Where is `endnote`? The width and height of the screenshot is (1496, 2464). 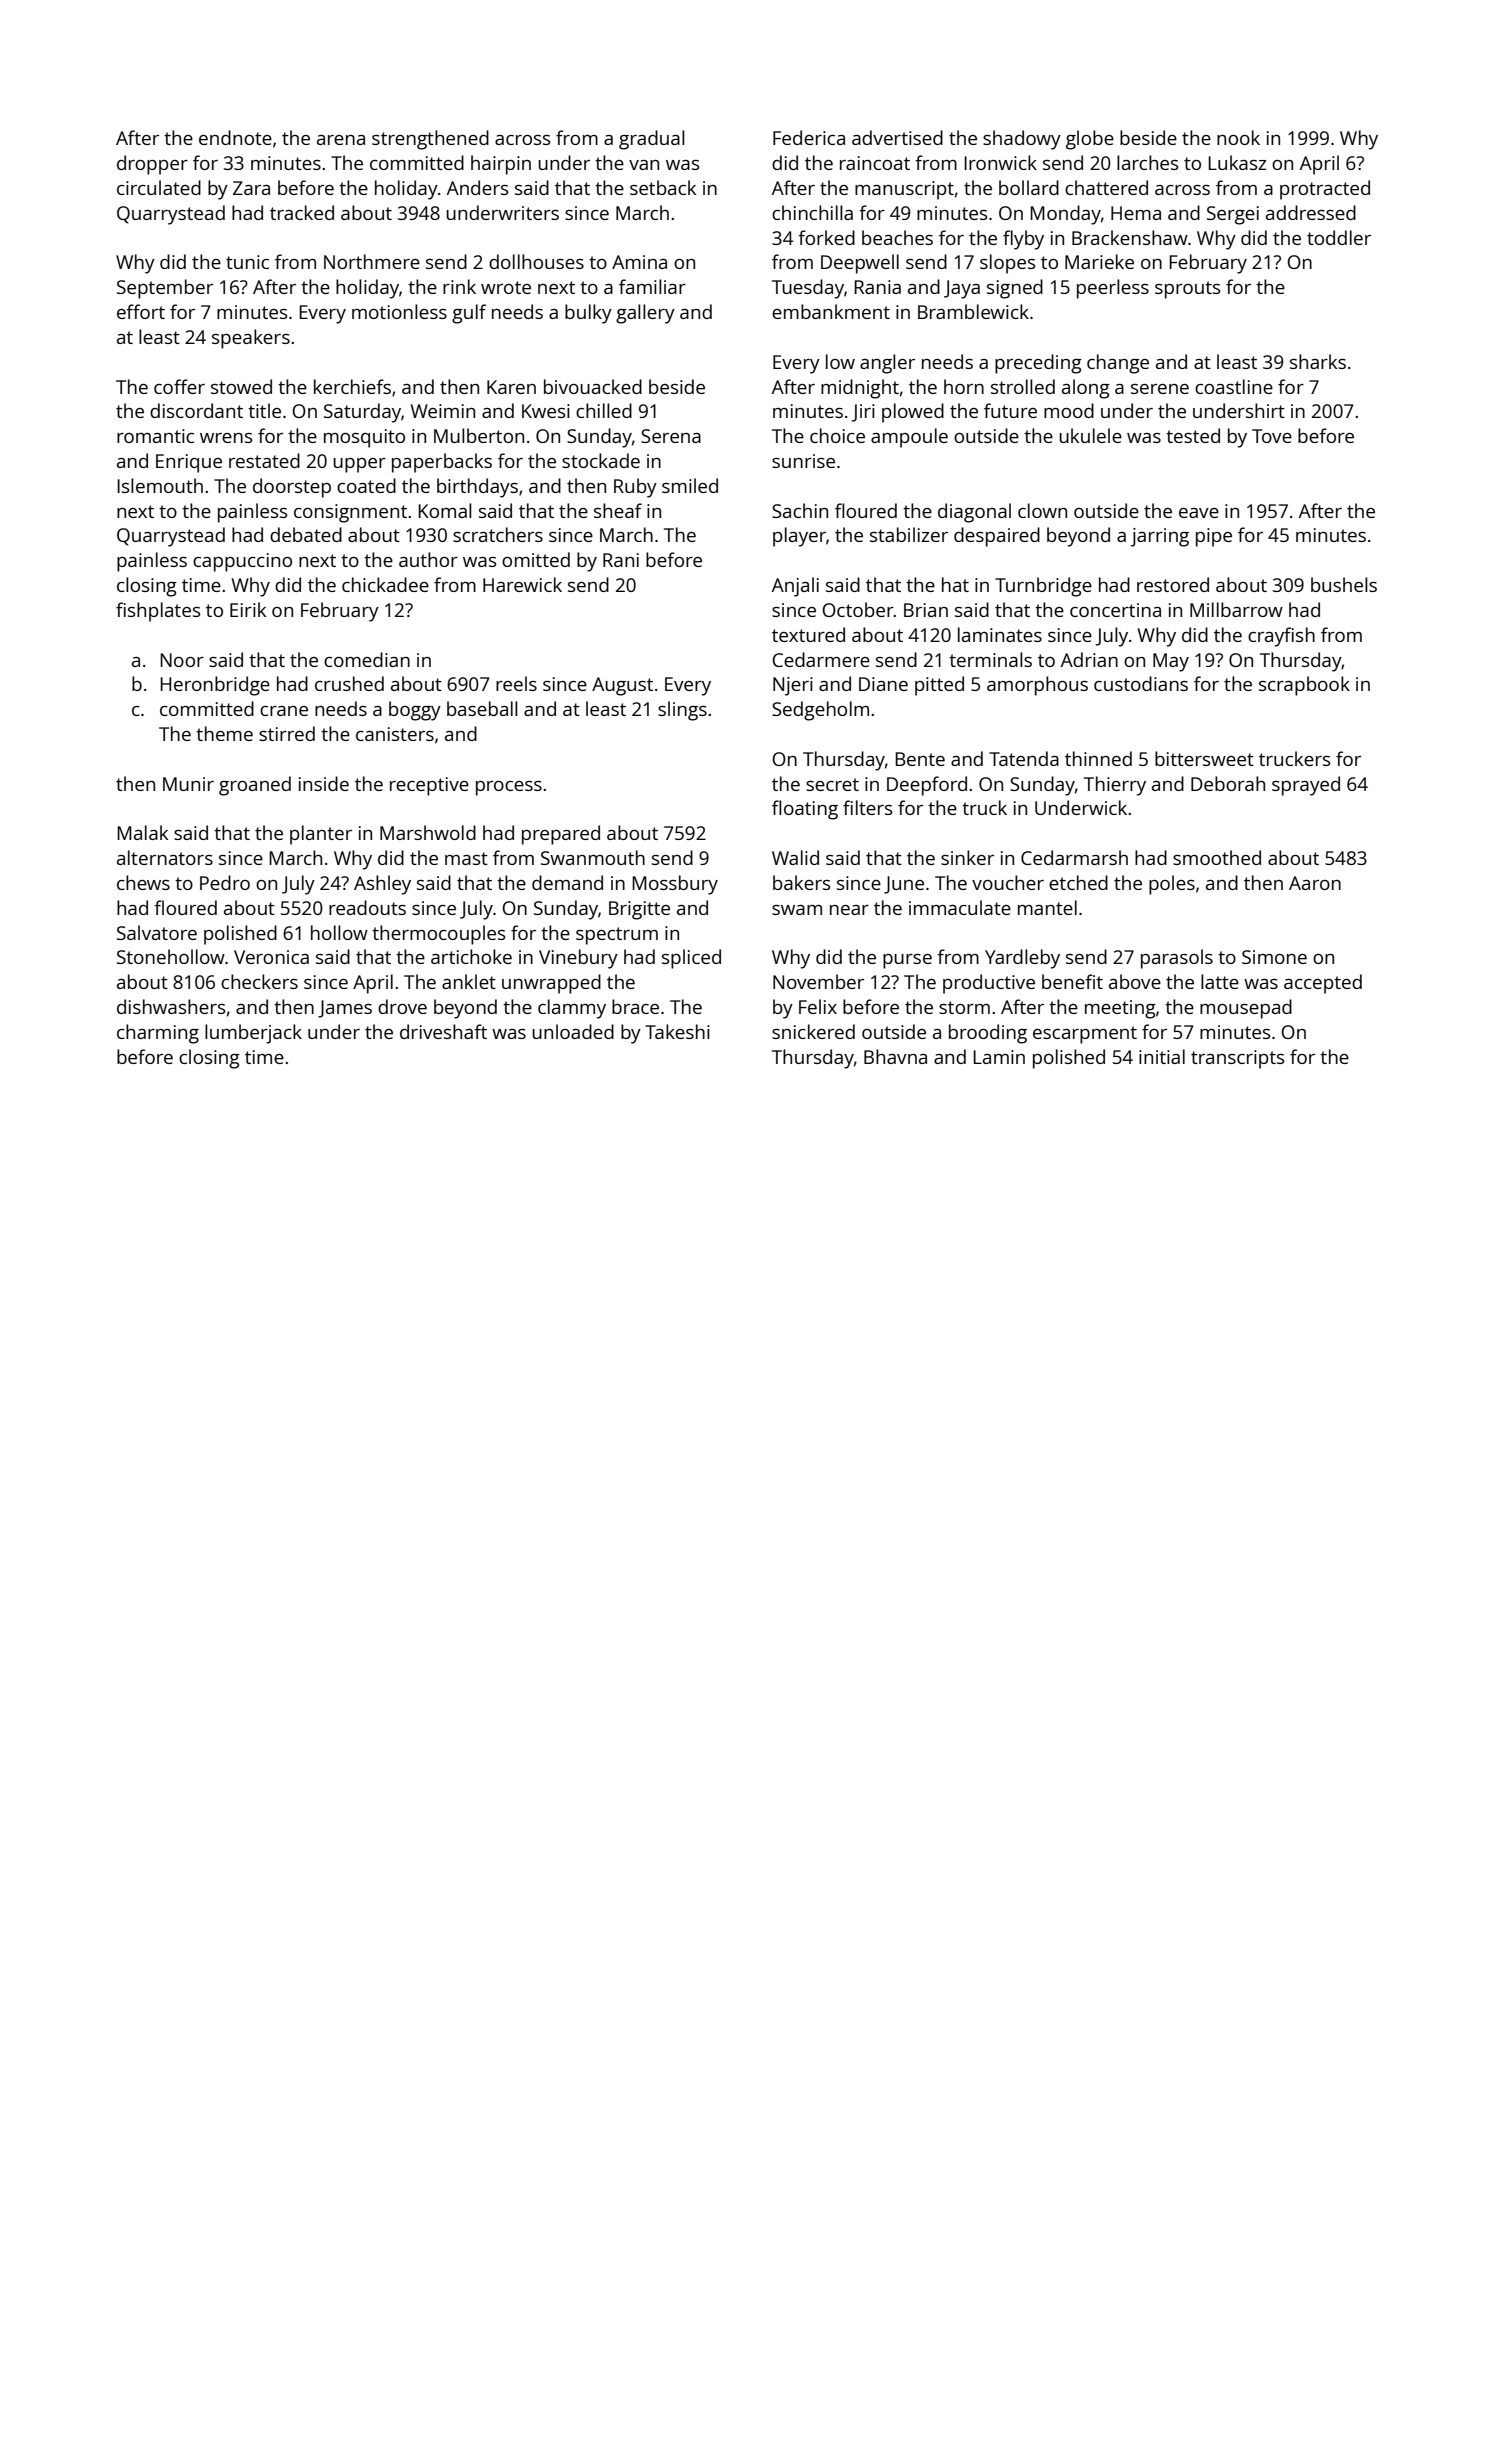
endnote is located at coordinates (235, 137).
